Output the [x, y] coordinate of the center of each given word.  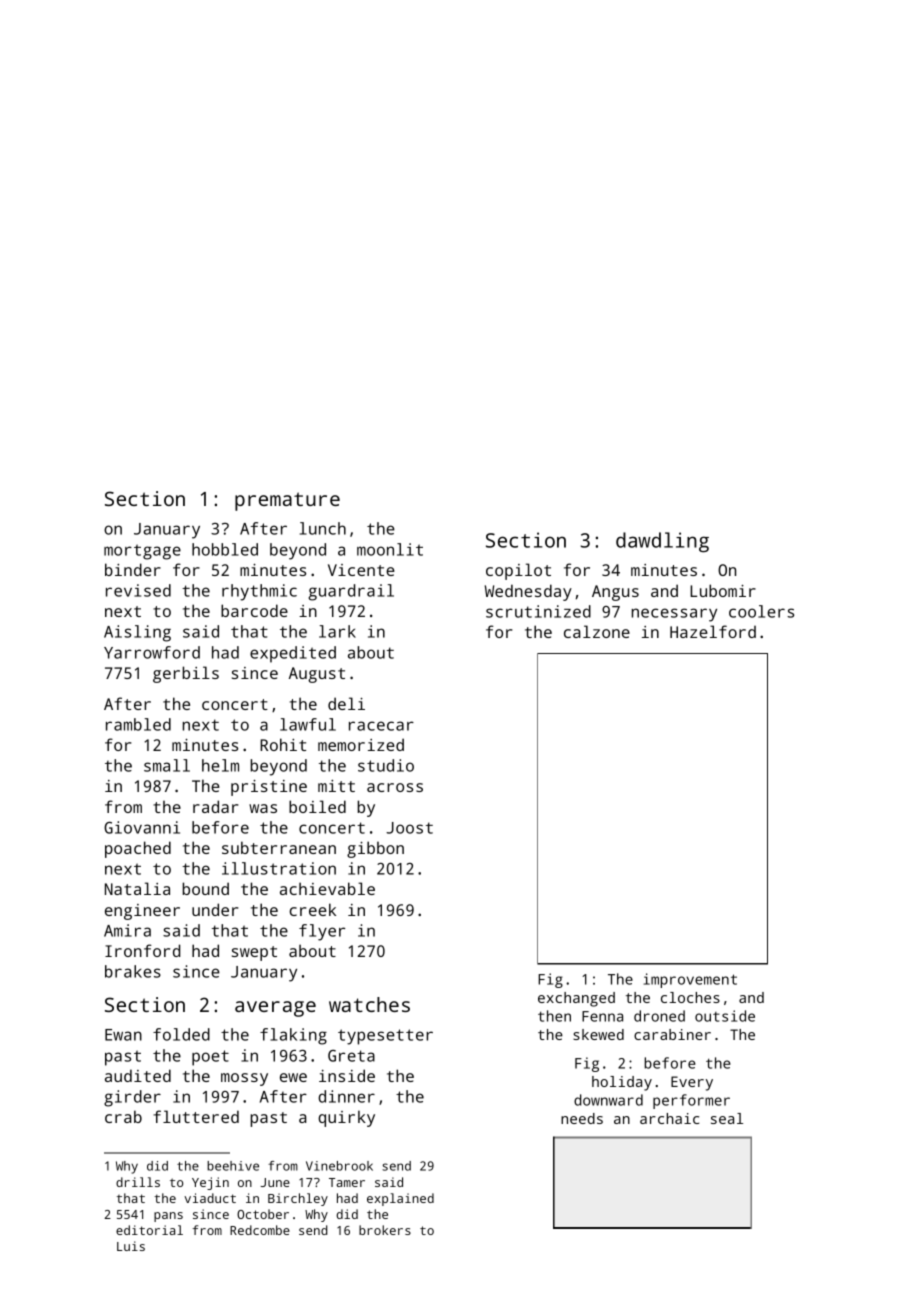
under [215, 909]
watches [369, 1004]
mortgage [142, 552]
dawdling [662, 542]
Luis [131, 1246]
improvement [690, 980]
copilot [518, 571]
